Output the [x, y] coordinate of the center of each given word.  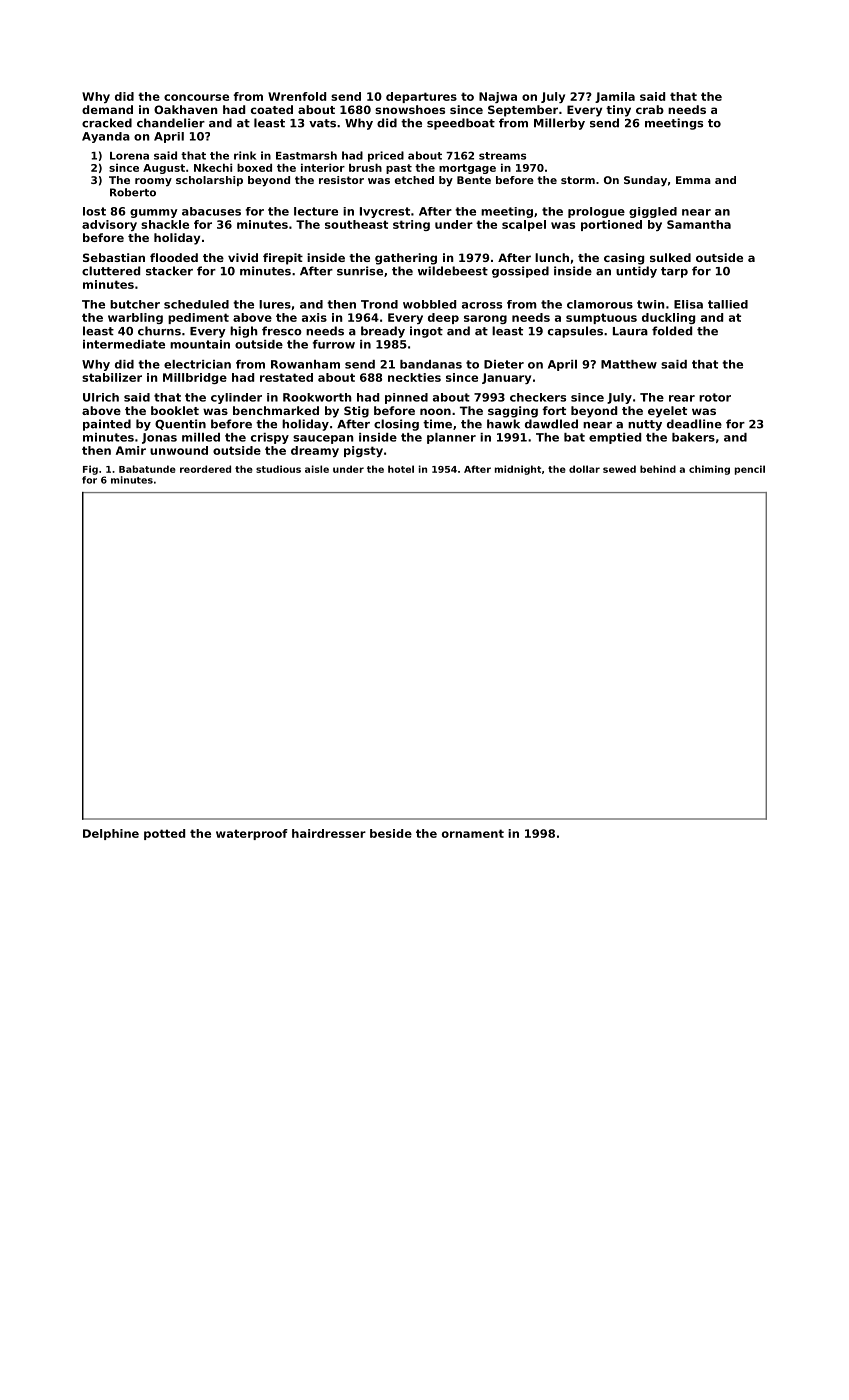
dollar [584, 469]
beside [391, 833]
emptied [615, 438]
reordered [205, 469]
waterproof [252, 834]
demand [107, 109]
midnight [518, 470]
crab [650, 109]
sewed [619, 469]
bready [383, 332]
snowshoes [410, 109]
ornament [473, 833]
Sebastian [114, 257]
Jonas [159, 438]
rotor [715, 397]
